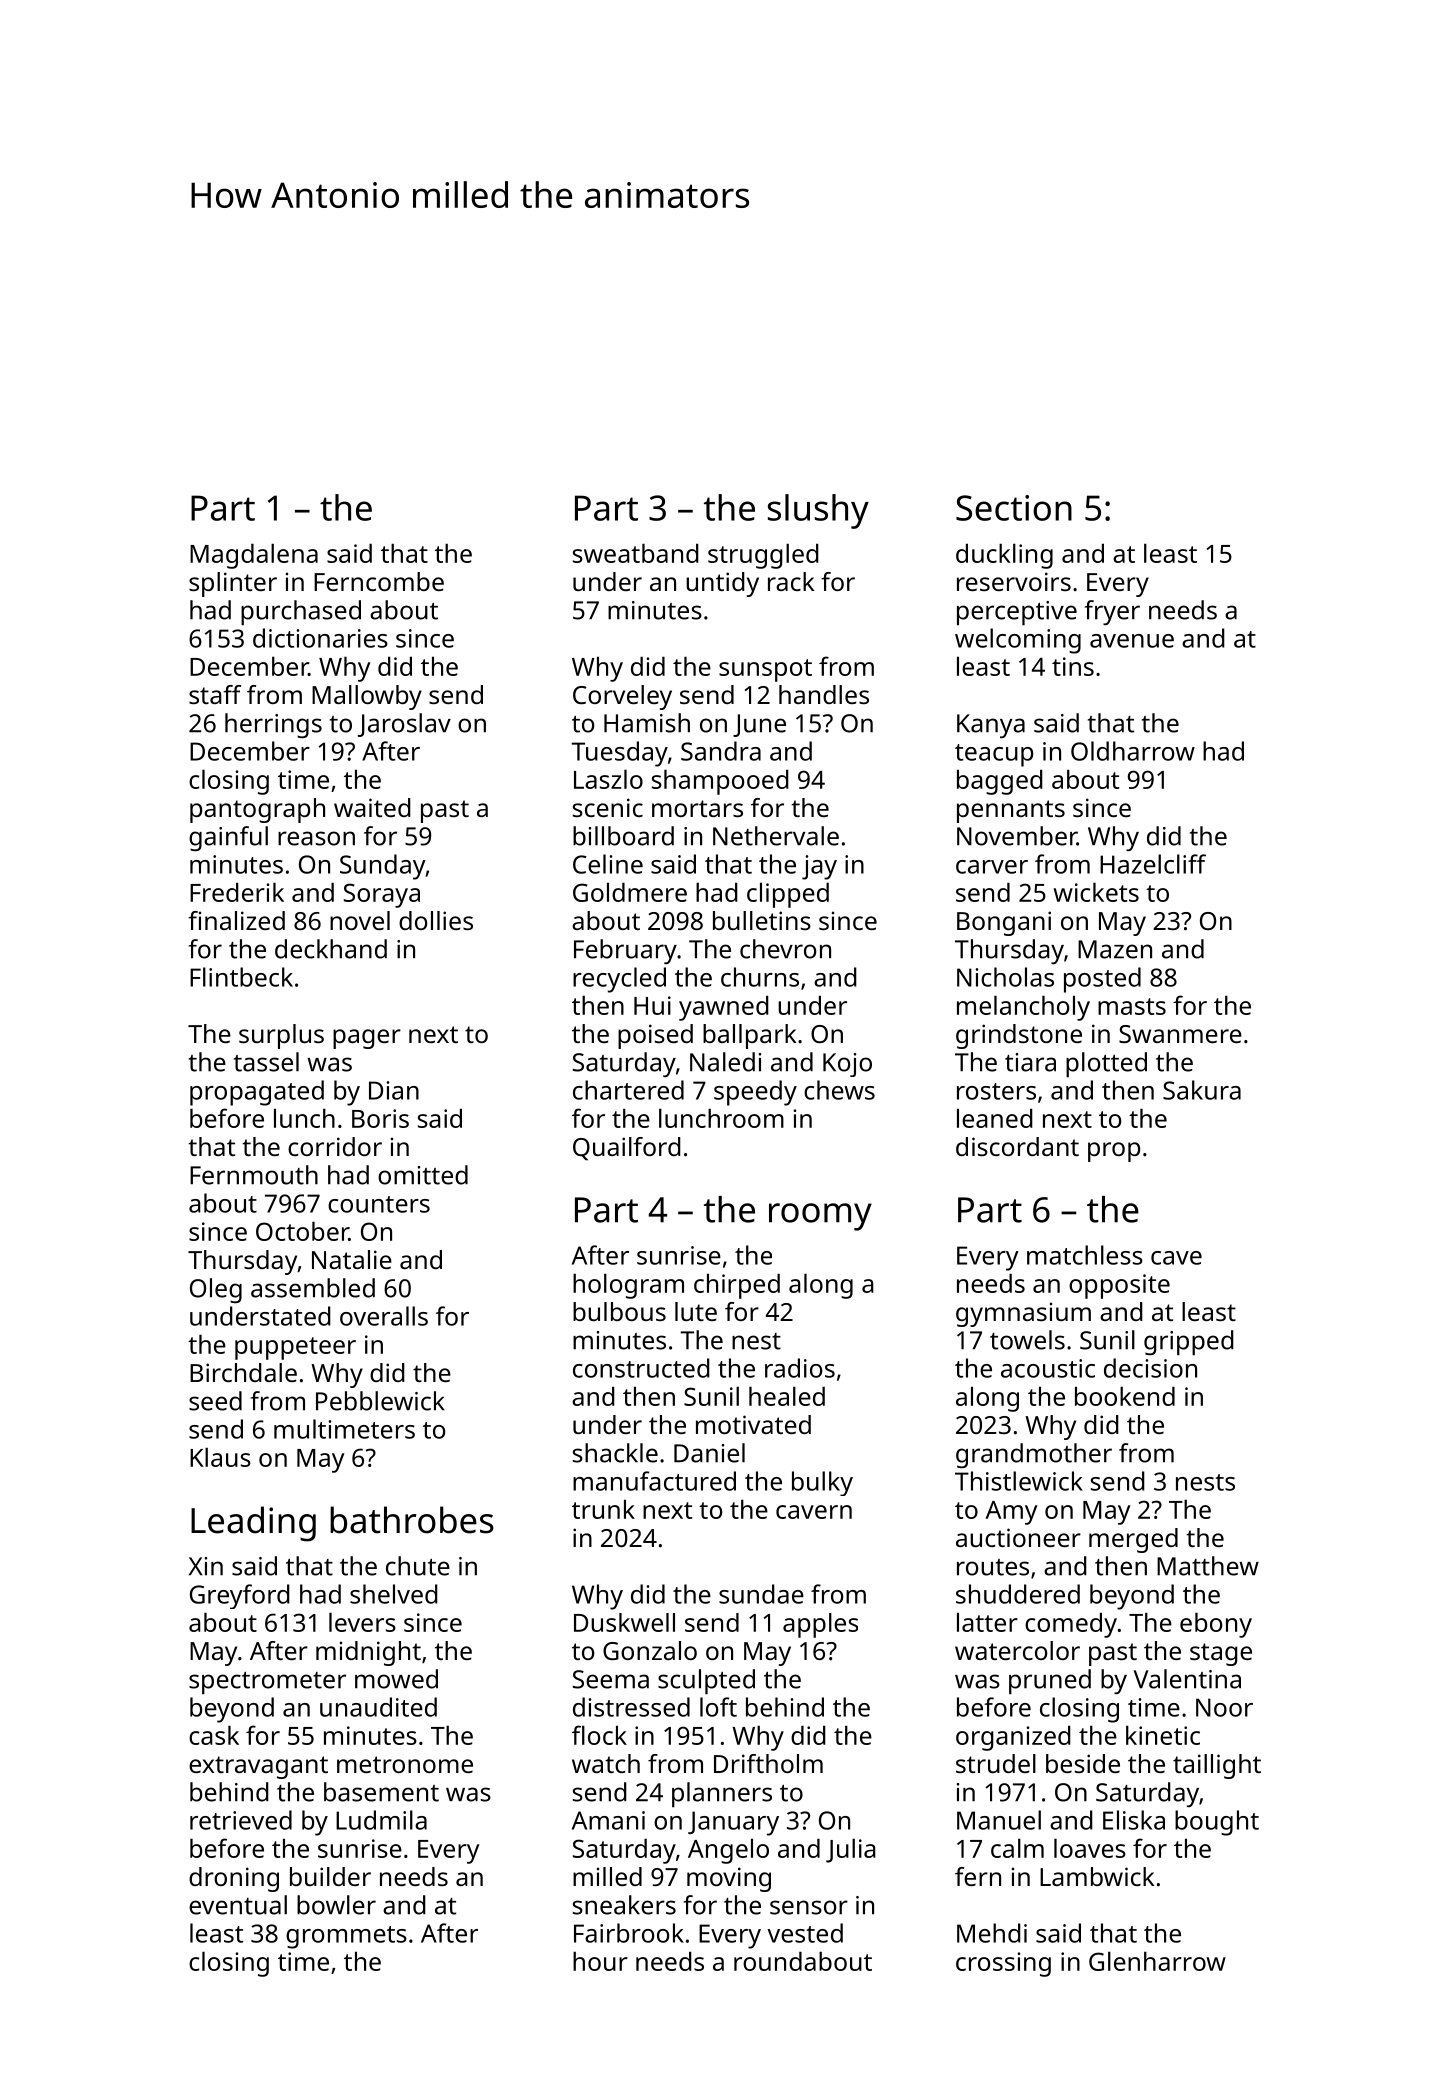 This page has width=1450, height=2100. What do you see at coordinates (818, 511) in the page?
I see `slushy` at bounding box center [818, 511].
